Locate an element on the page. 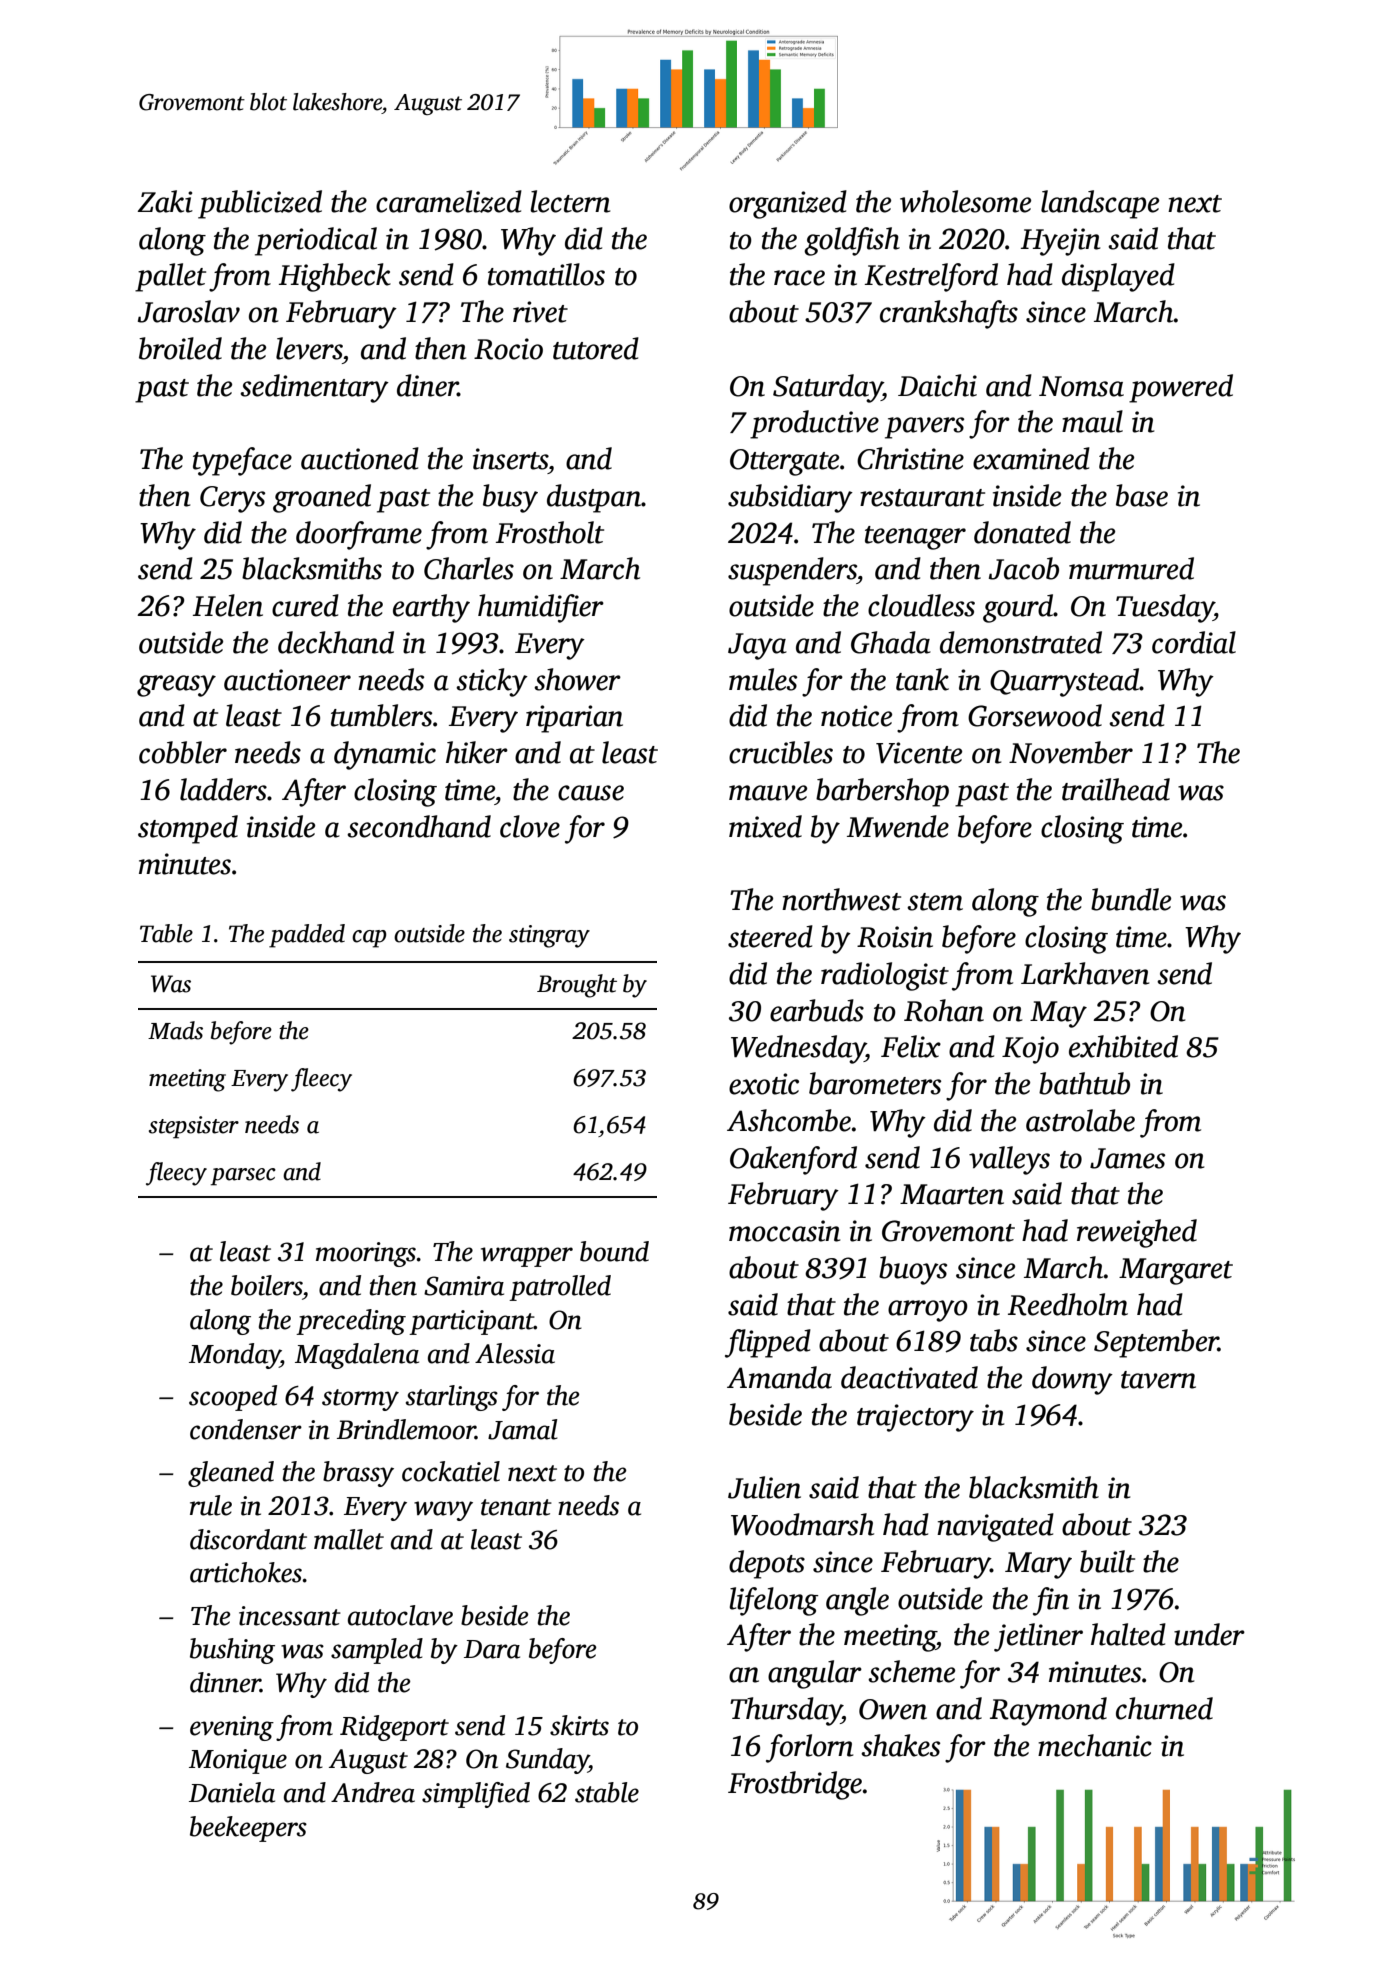  cordial is located at coordinates (1194, 642).
